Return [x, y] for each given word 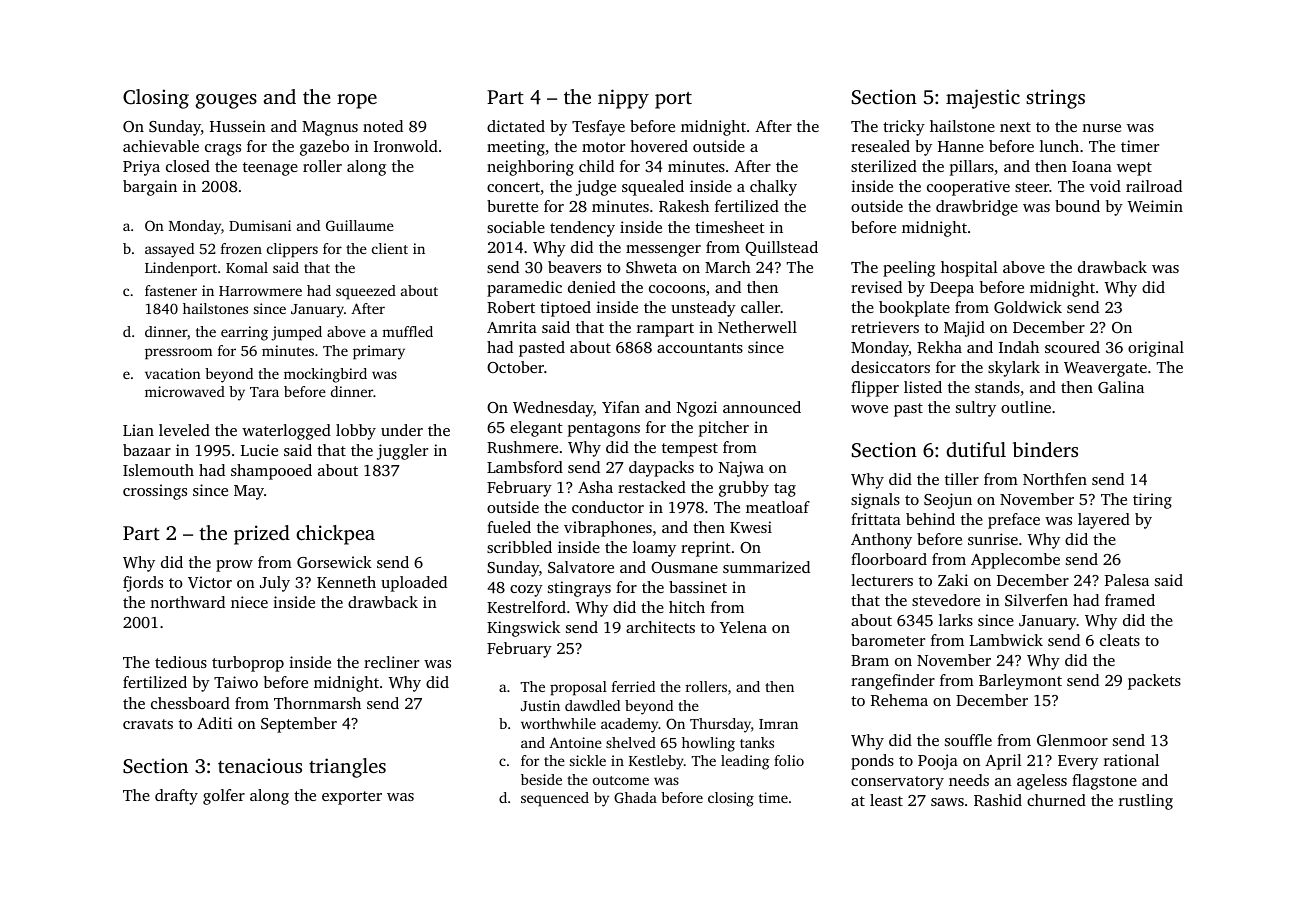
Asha [595, 487]
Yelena [743, 627]
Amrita [512, 327]
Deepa [952, 289]
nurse [1101, 128]
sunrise [993, 539]
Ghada [635, 797]
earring [244, 333]
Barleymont [1020, 682]
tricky [904, 128]
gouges [226, 101]
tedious [181, 662]
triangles [347, 768]
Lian [138, 430]
